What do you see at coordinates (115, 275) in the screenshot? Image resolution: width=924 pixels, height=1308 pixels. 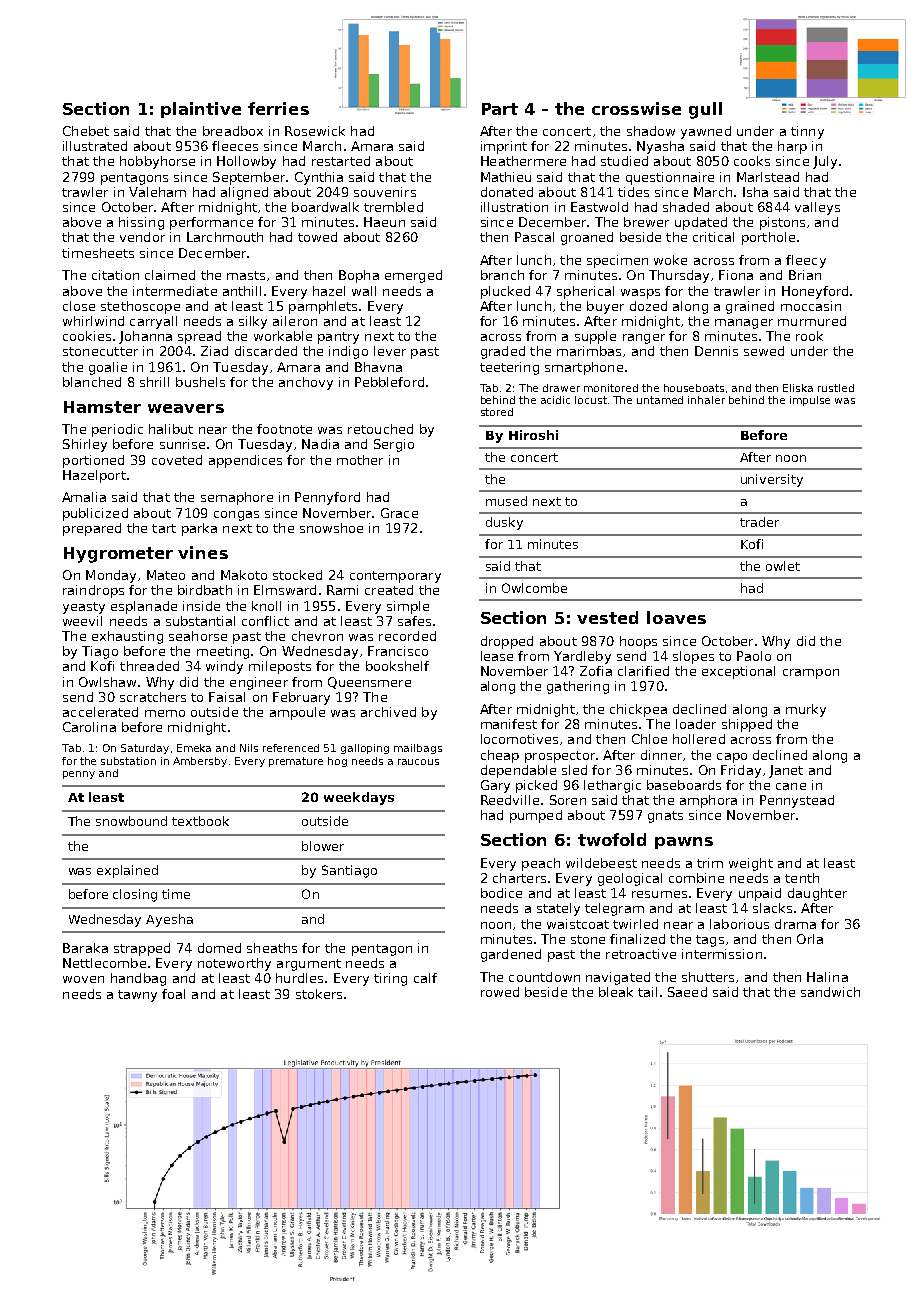 I see `citation` at bounding box center [115, 275].
